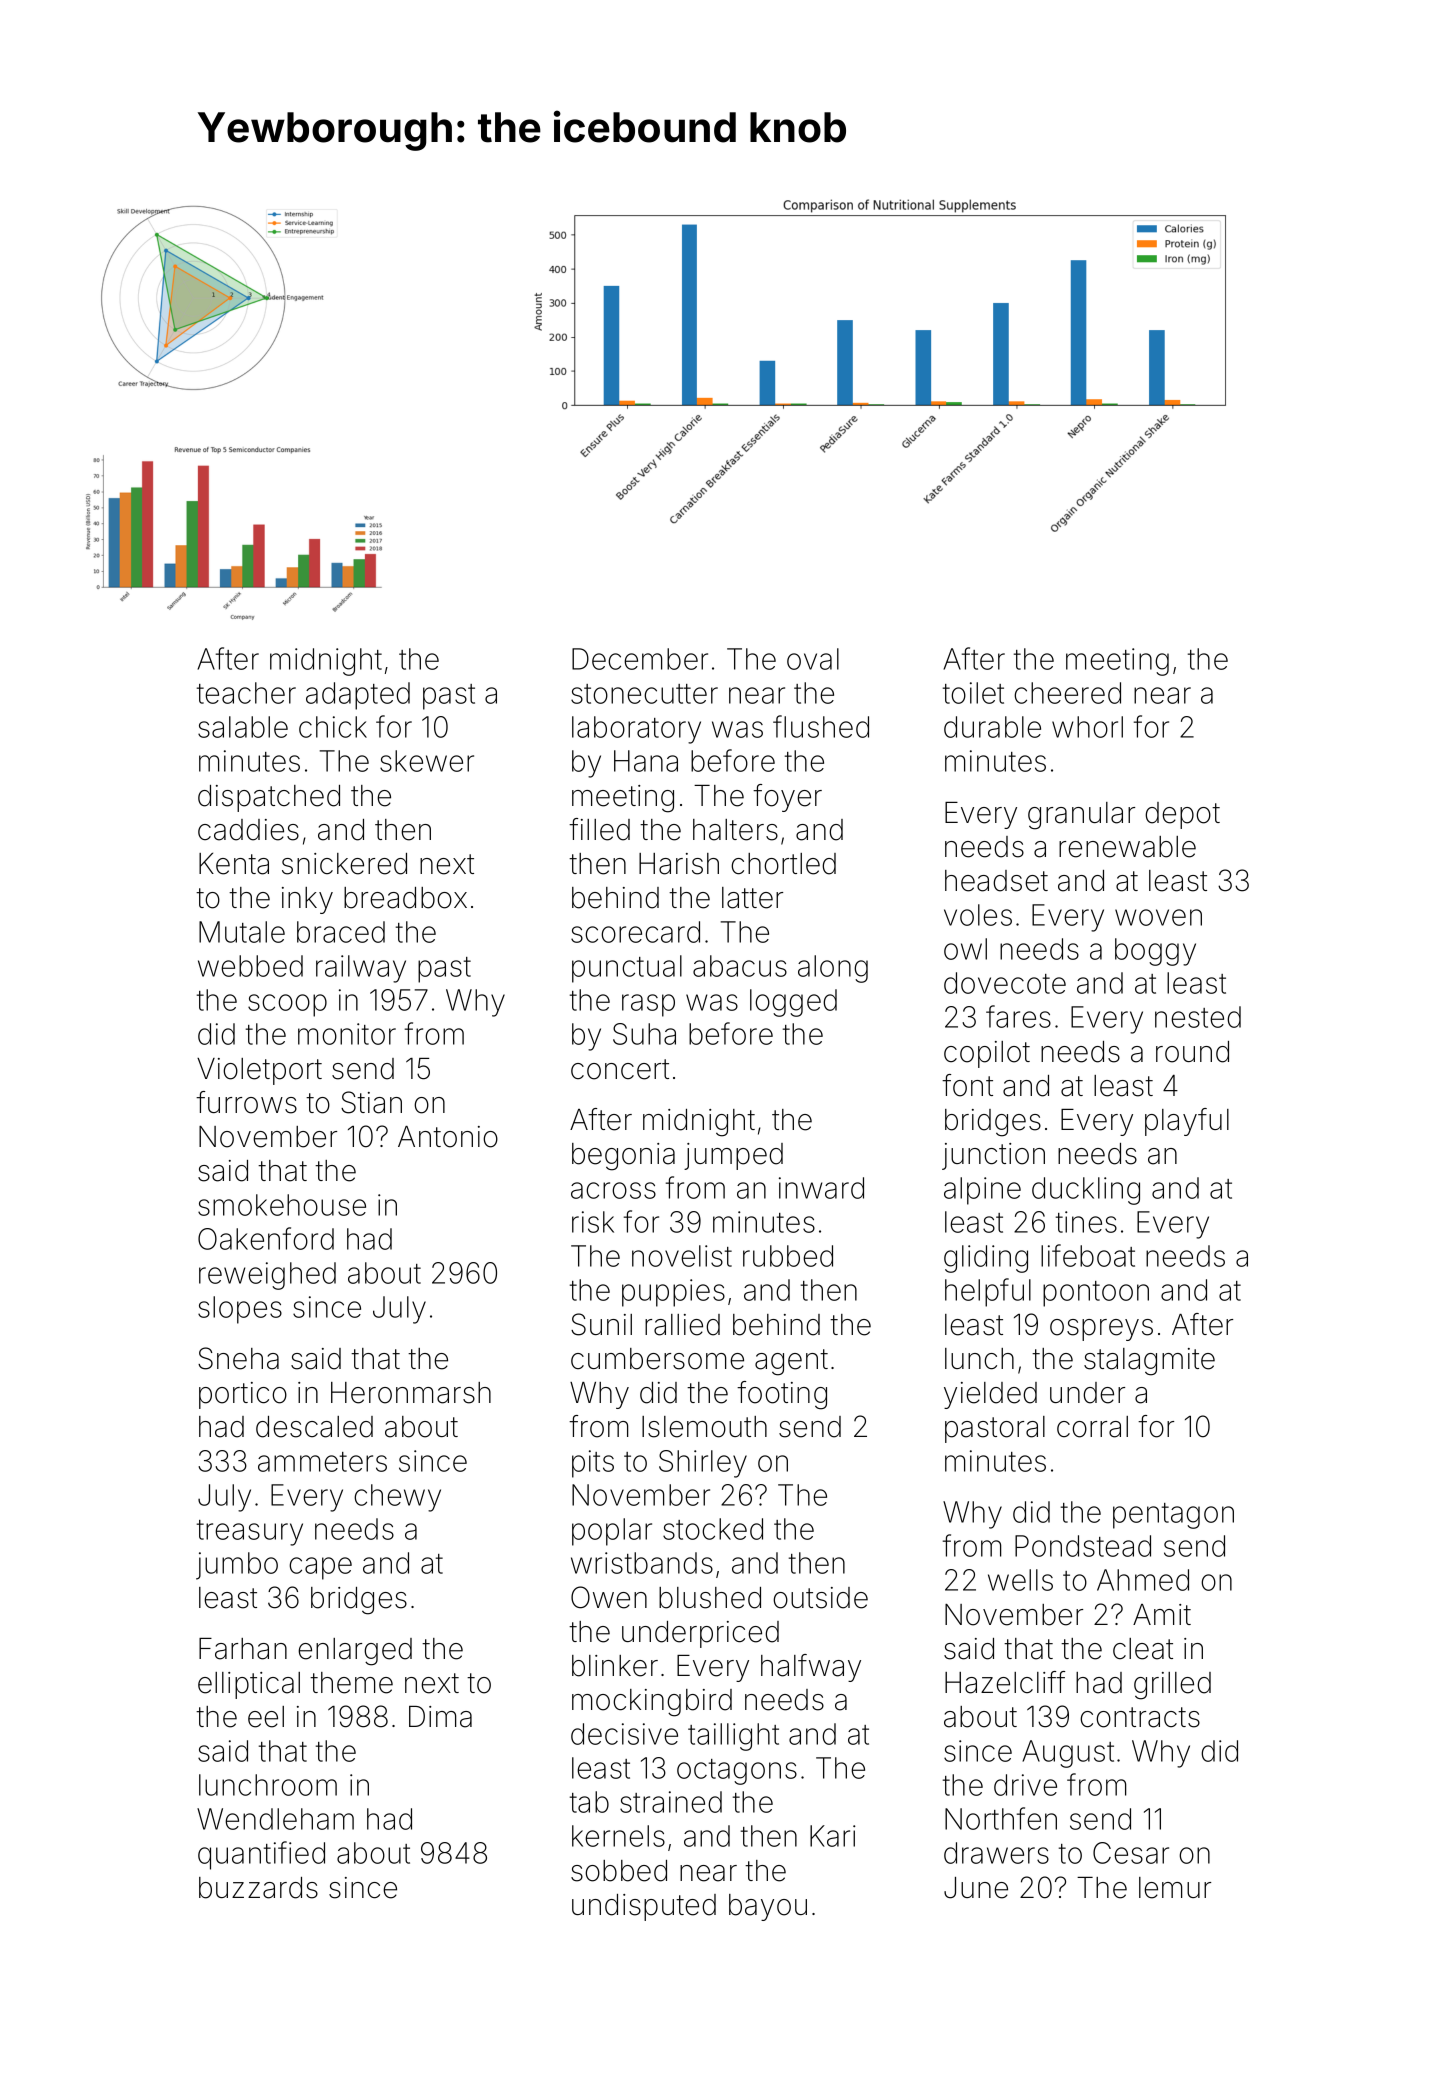 This screenshot has height=2100, width=1450. I want to click on Sneha, so click(238, 1358).
